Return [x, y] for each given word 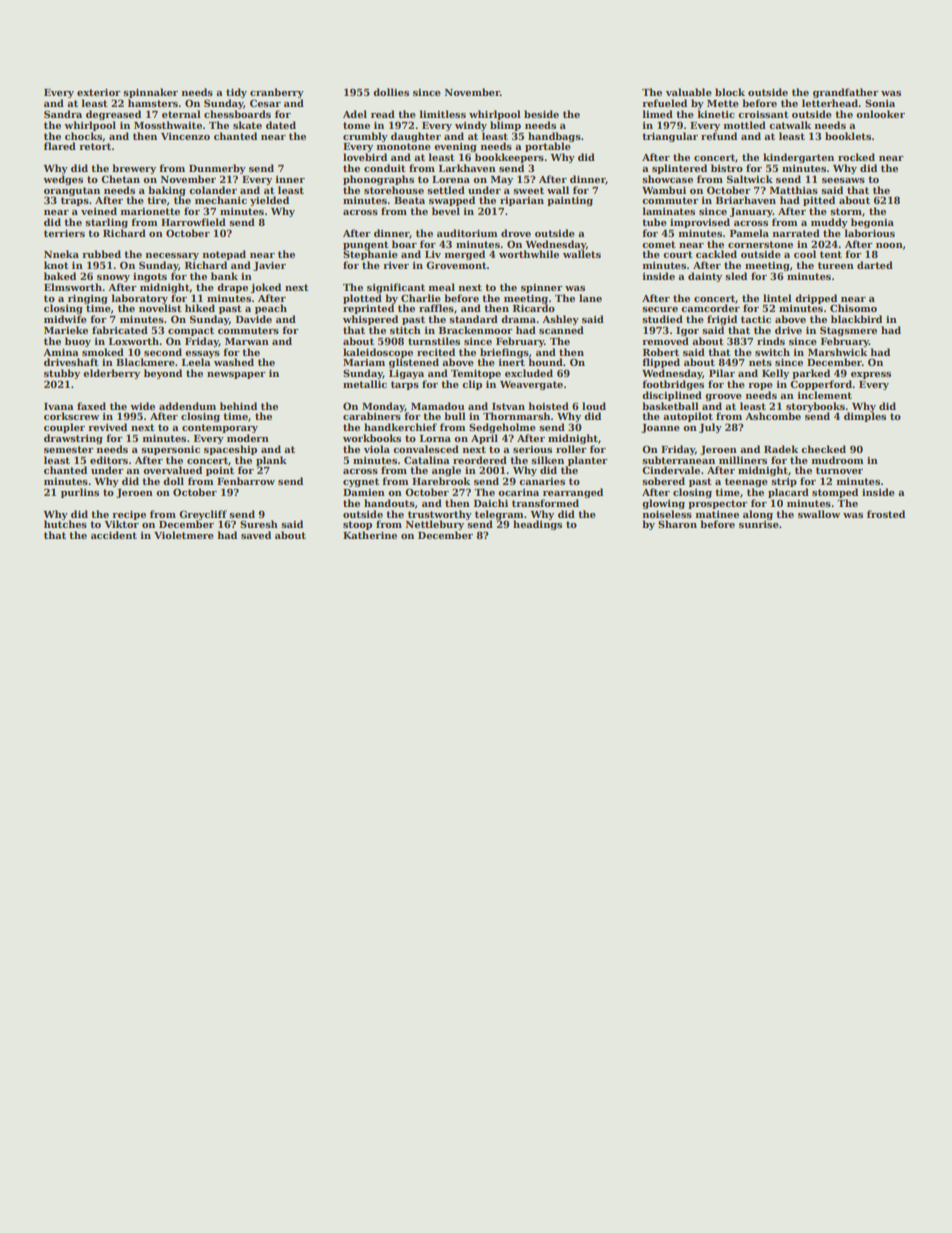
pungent [366, 245]
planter [588, 461]
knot [56, 265]
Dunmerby [217, 169]
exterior [99, 92]
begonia [872, 223]
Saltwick [750, 179]
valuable [689, 92]
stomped [835, 493]
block [730, 92]
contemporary [220, 428]
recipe [129, 515]
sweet [528, 190]
